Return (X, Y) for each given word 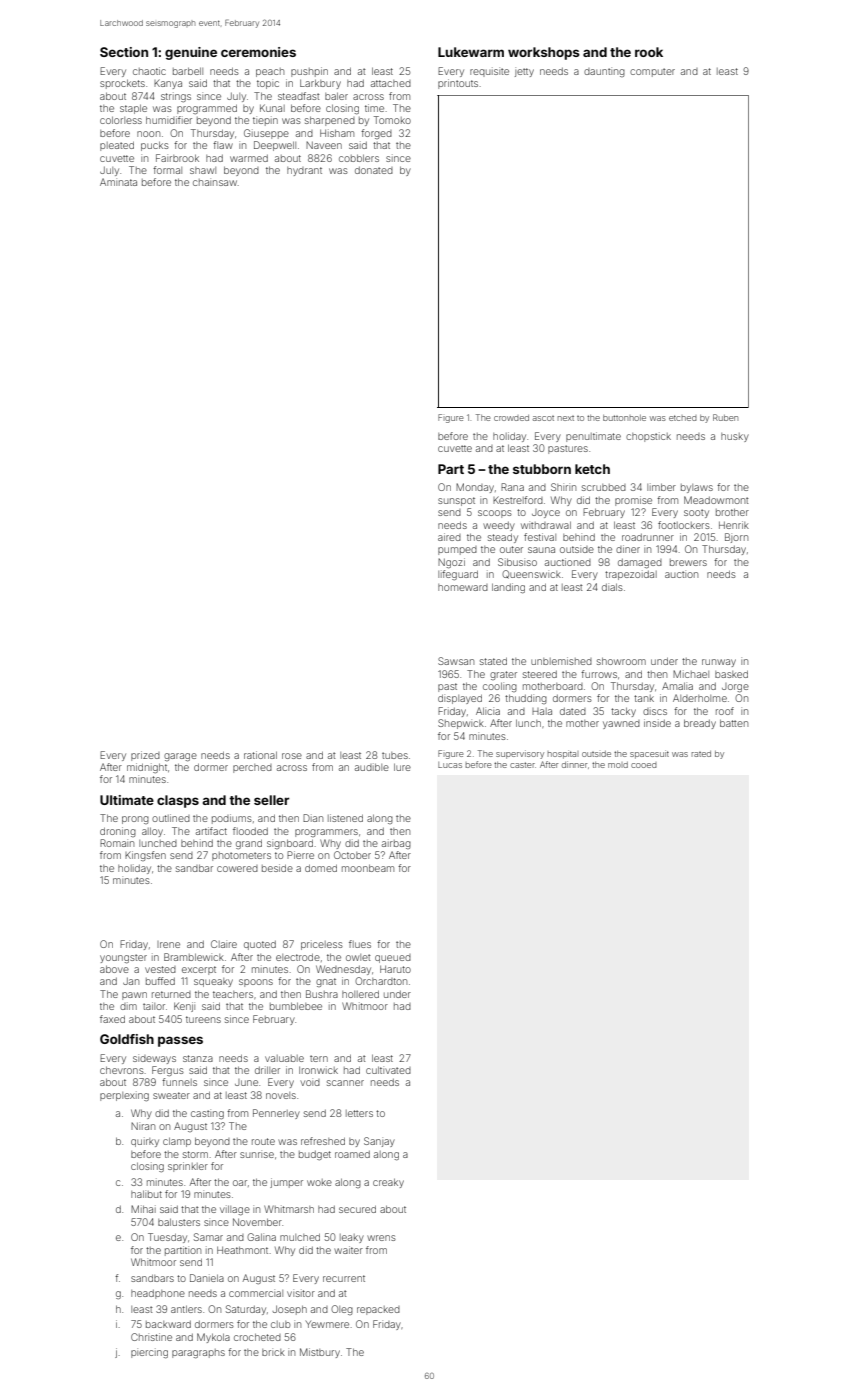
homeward (463, 587)
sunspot (456, 501)
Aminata (118, 182)
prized (145, 756)
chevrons (122, 1070)
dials (612, 587)
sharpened (330, 121)
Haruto (395, 969)
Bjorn (736, 538)
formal (167, 170)
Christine (151, 1337)
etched (683, 418)
